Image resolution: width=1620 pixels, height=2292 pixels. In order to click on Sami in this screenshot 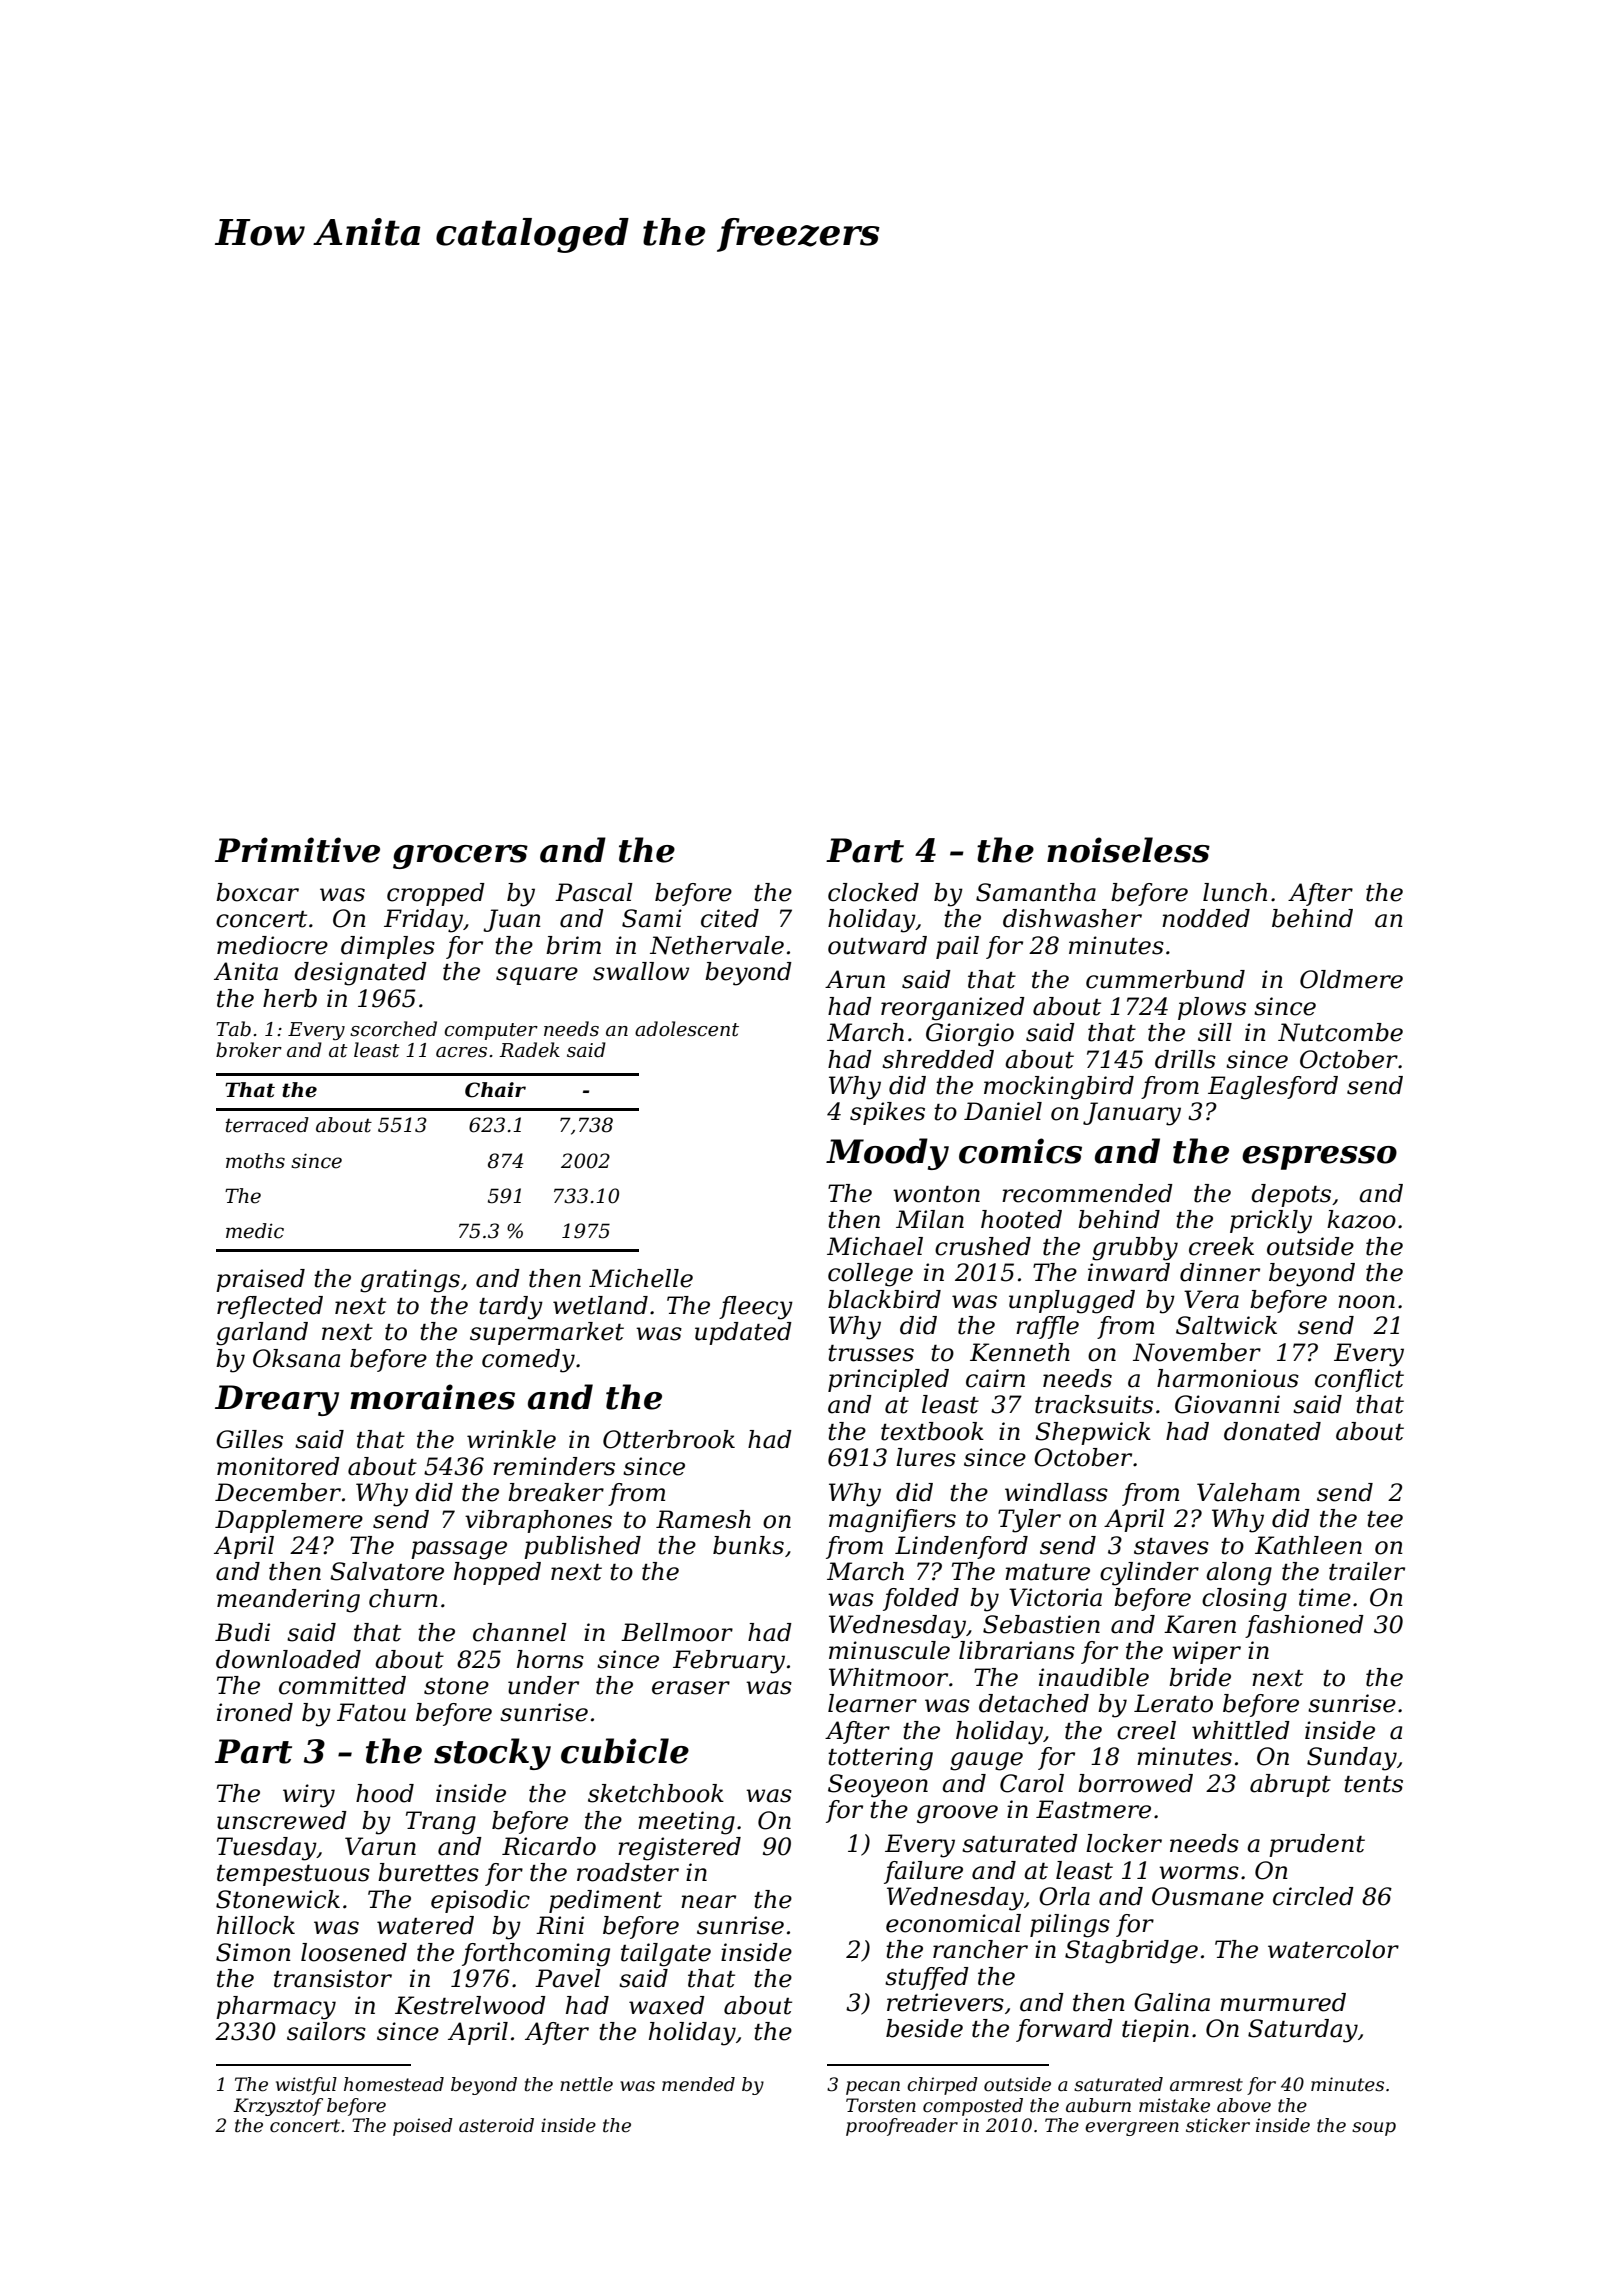, I will do `click(652, 918)`.
